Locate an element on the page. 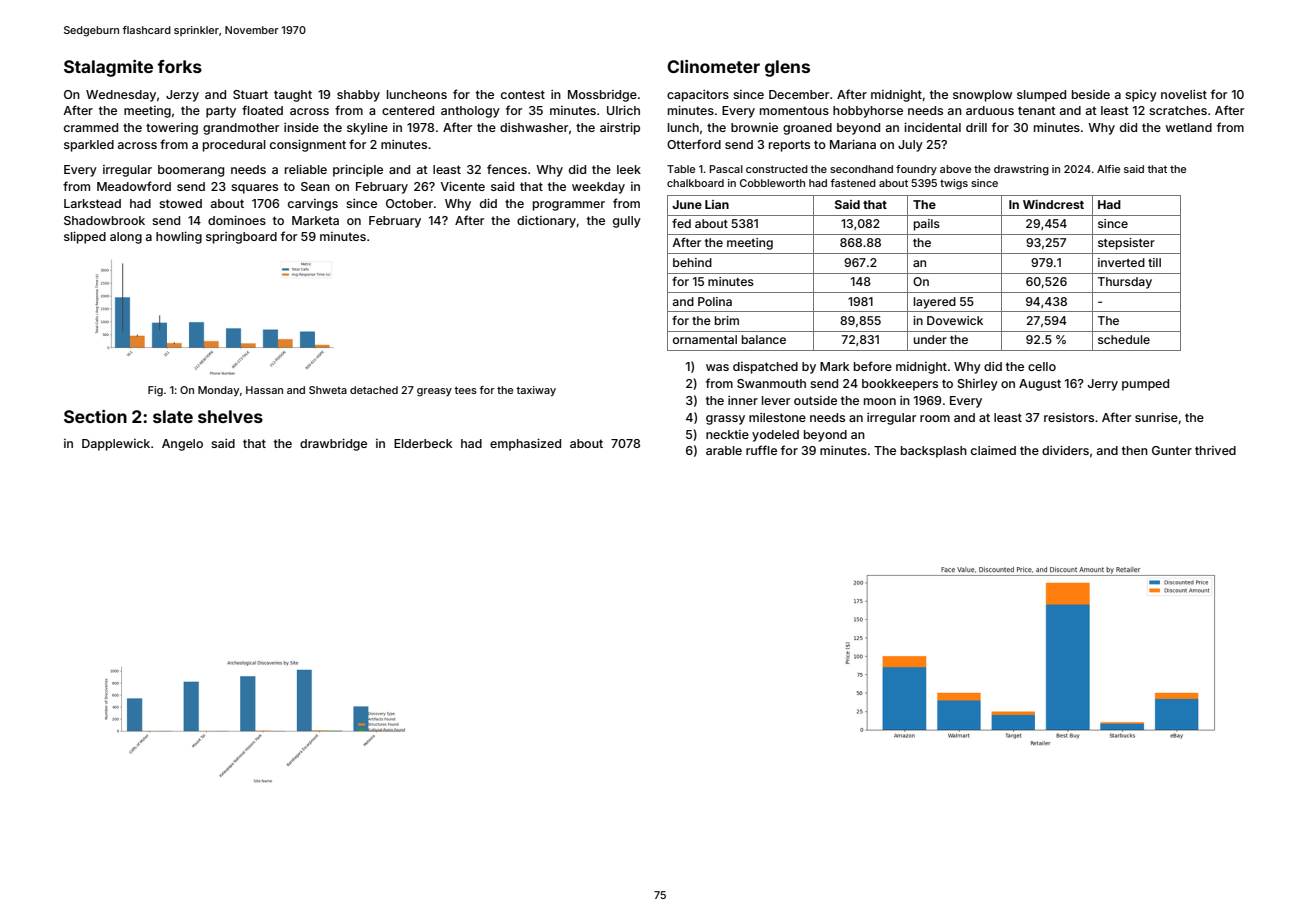 The height and width of the image is (924, 1308). behind is located at coordinates (692, 262).
